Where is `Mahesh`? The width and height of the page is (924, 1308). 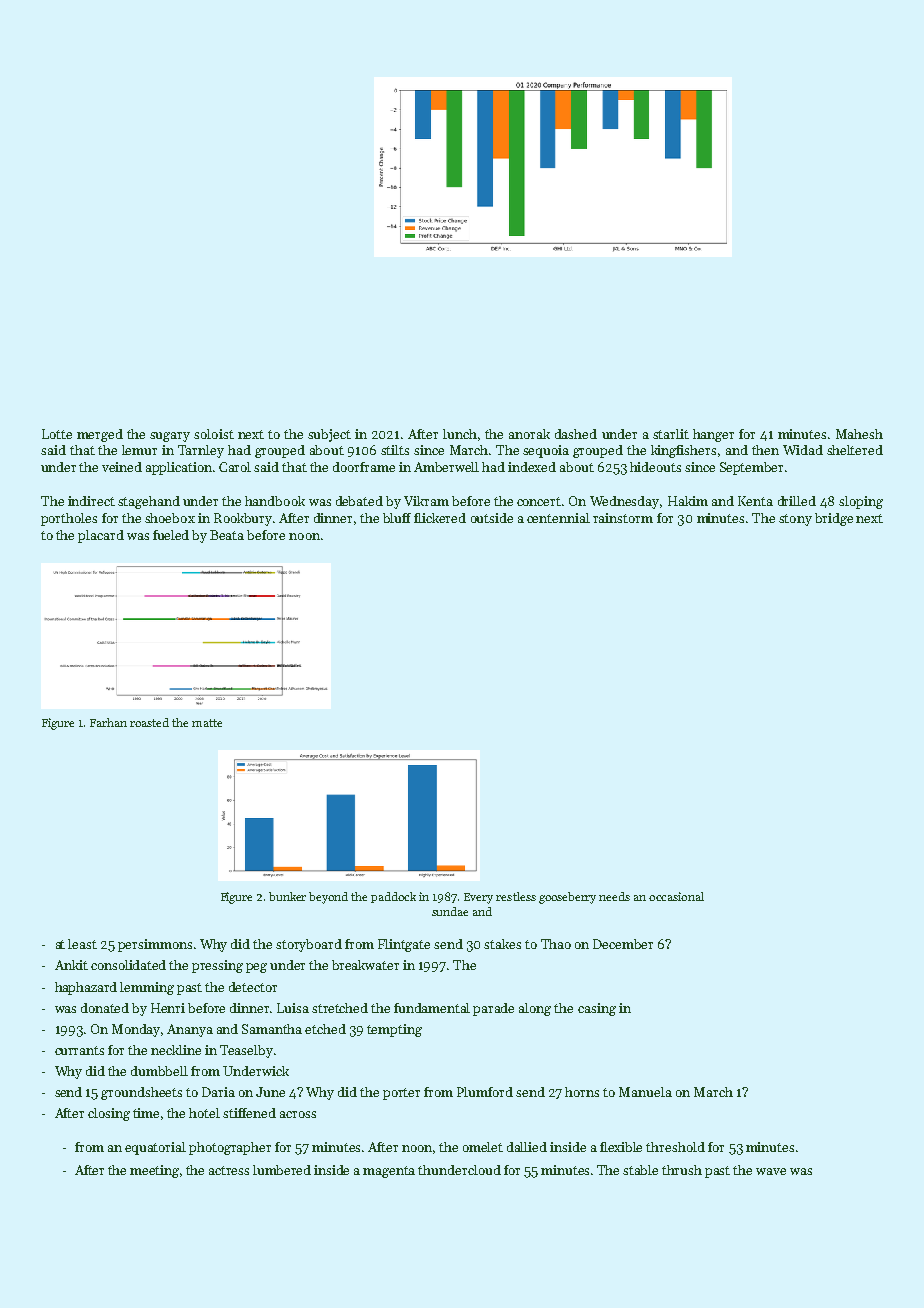
Mahesh is located at coordinates (859, 434).
